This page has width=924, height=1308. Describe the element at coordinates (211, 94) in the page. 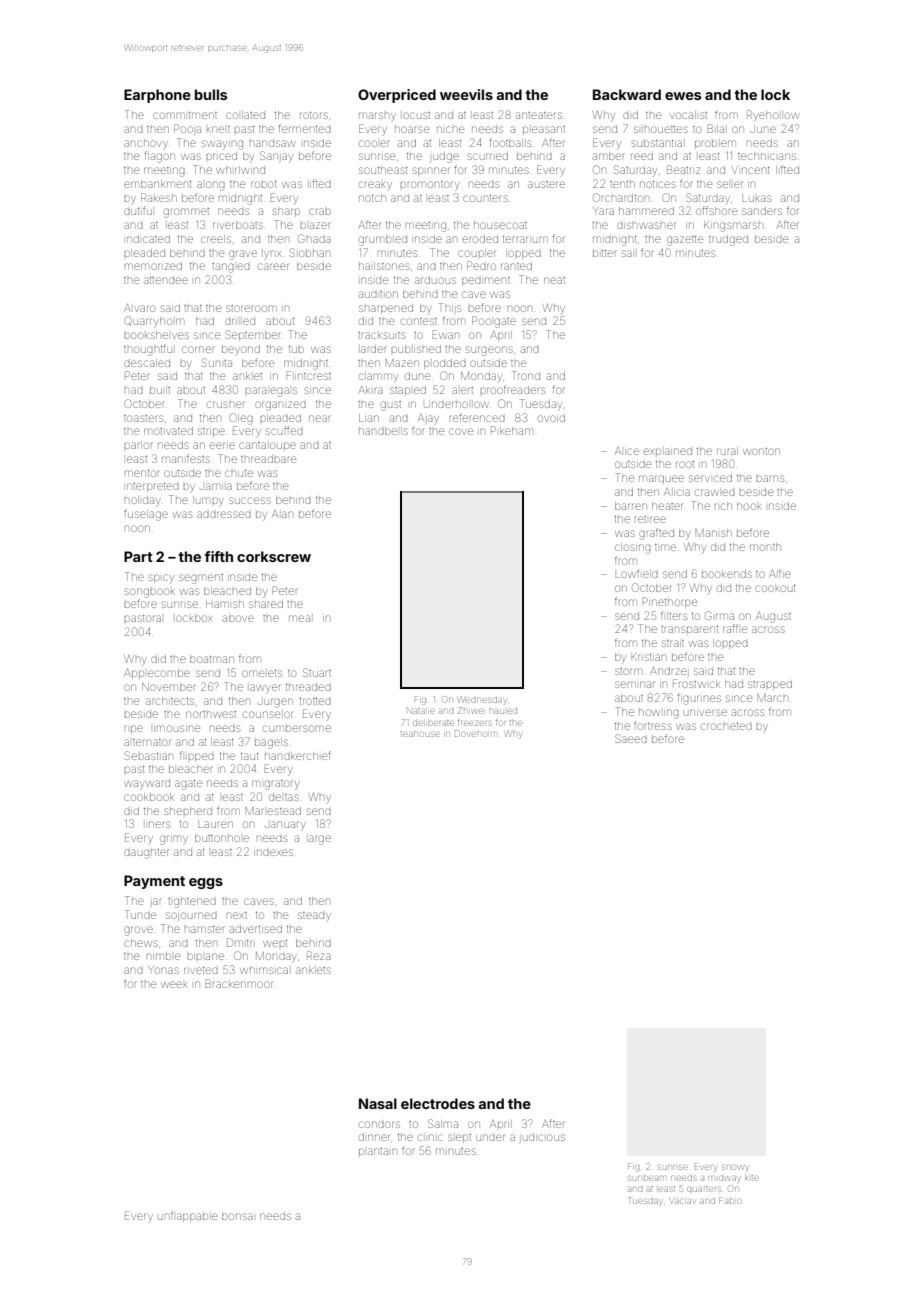

I see `bulls` at that location.
